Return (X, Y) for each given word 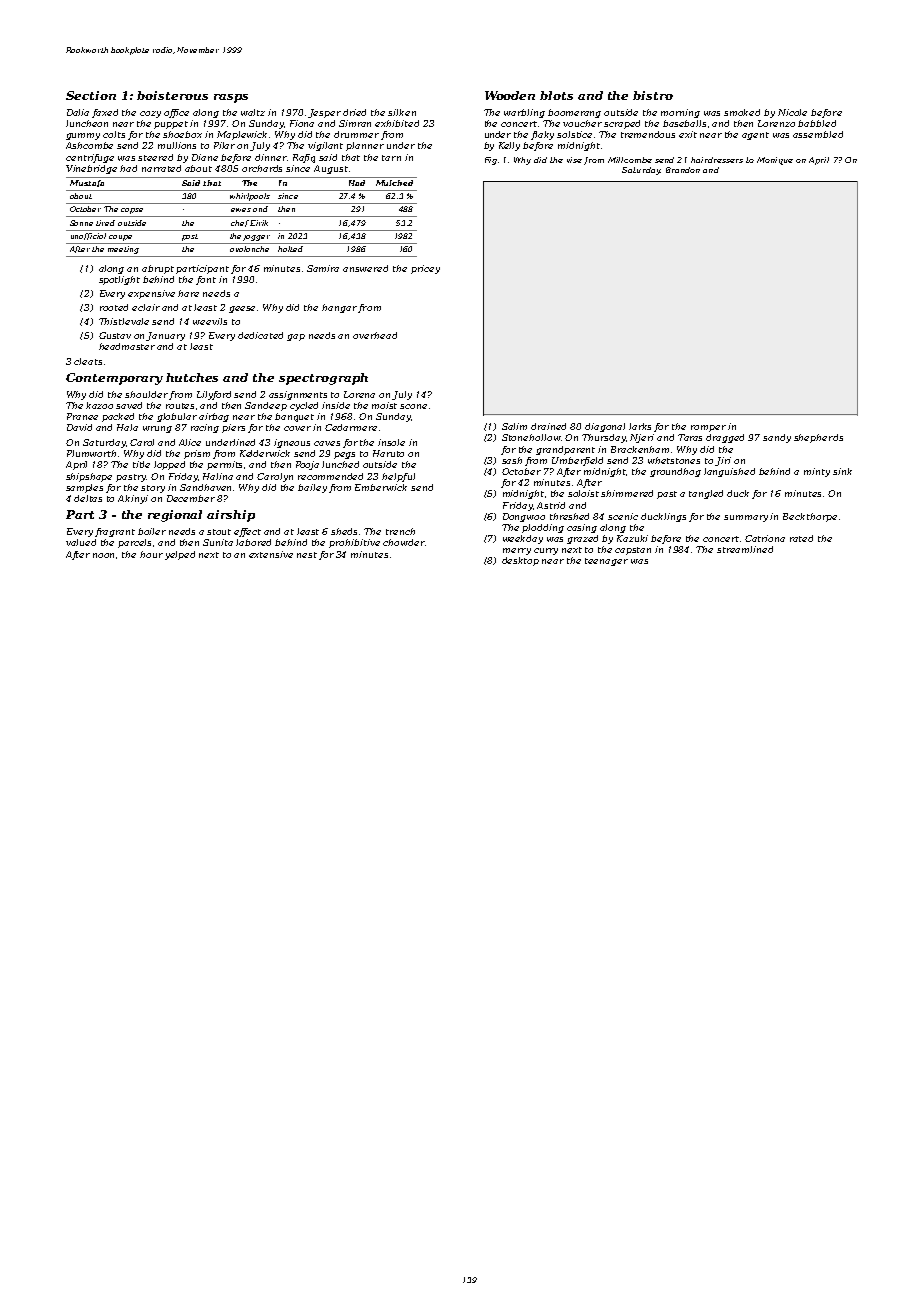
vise (574, 160)
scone (413, 406)
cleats (88, 361)
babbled (817, 123)
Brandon (683, 170)
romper (708, 428)
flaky (542, 135)
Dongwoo (524, 517)
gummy (83, 136)
